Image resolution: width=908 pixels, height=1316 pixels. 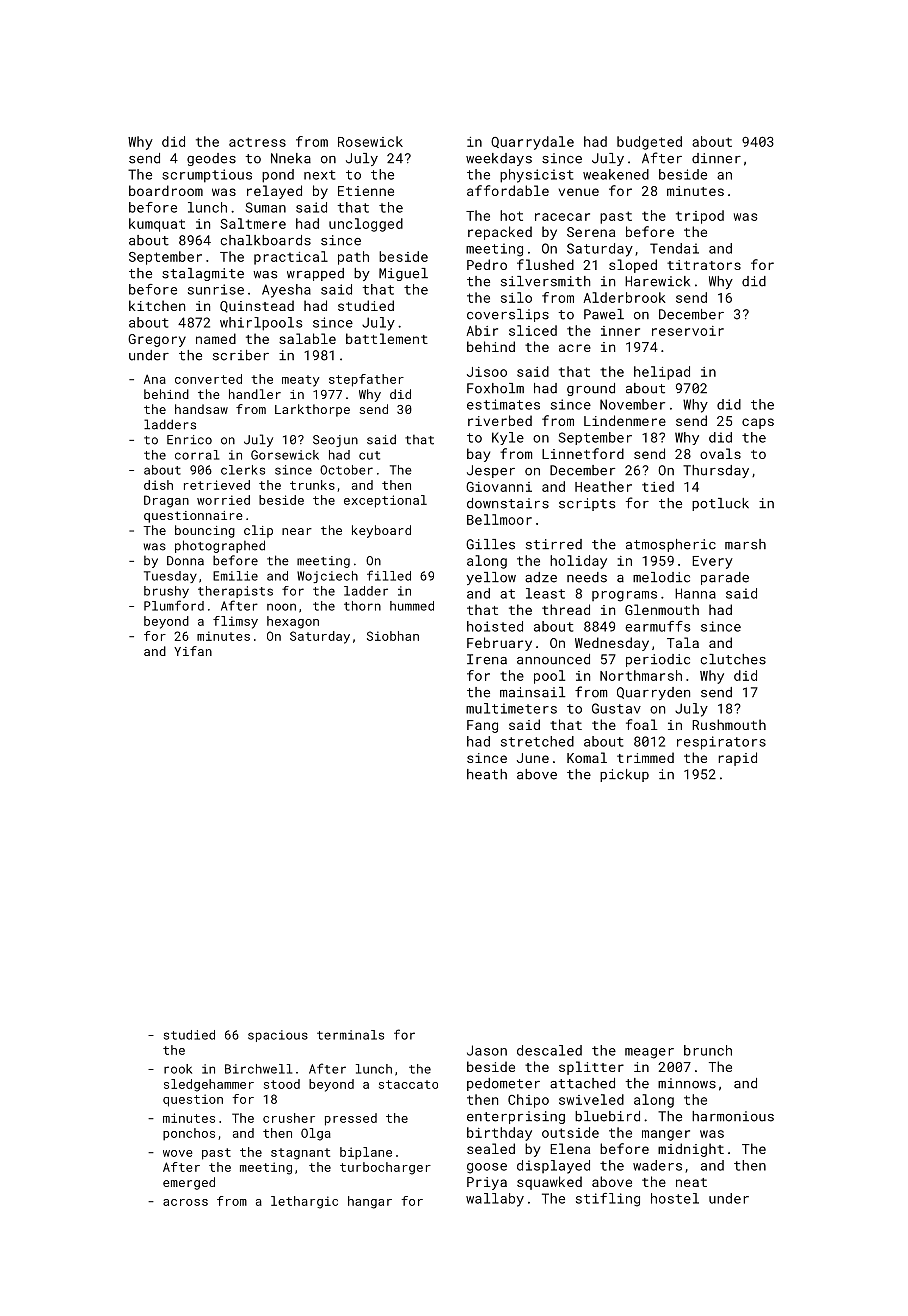 I want to click on hangar, so click(x=370, y=1202).
